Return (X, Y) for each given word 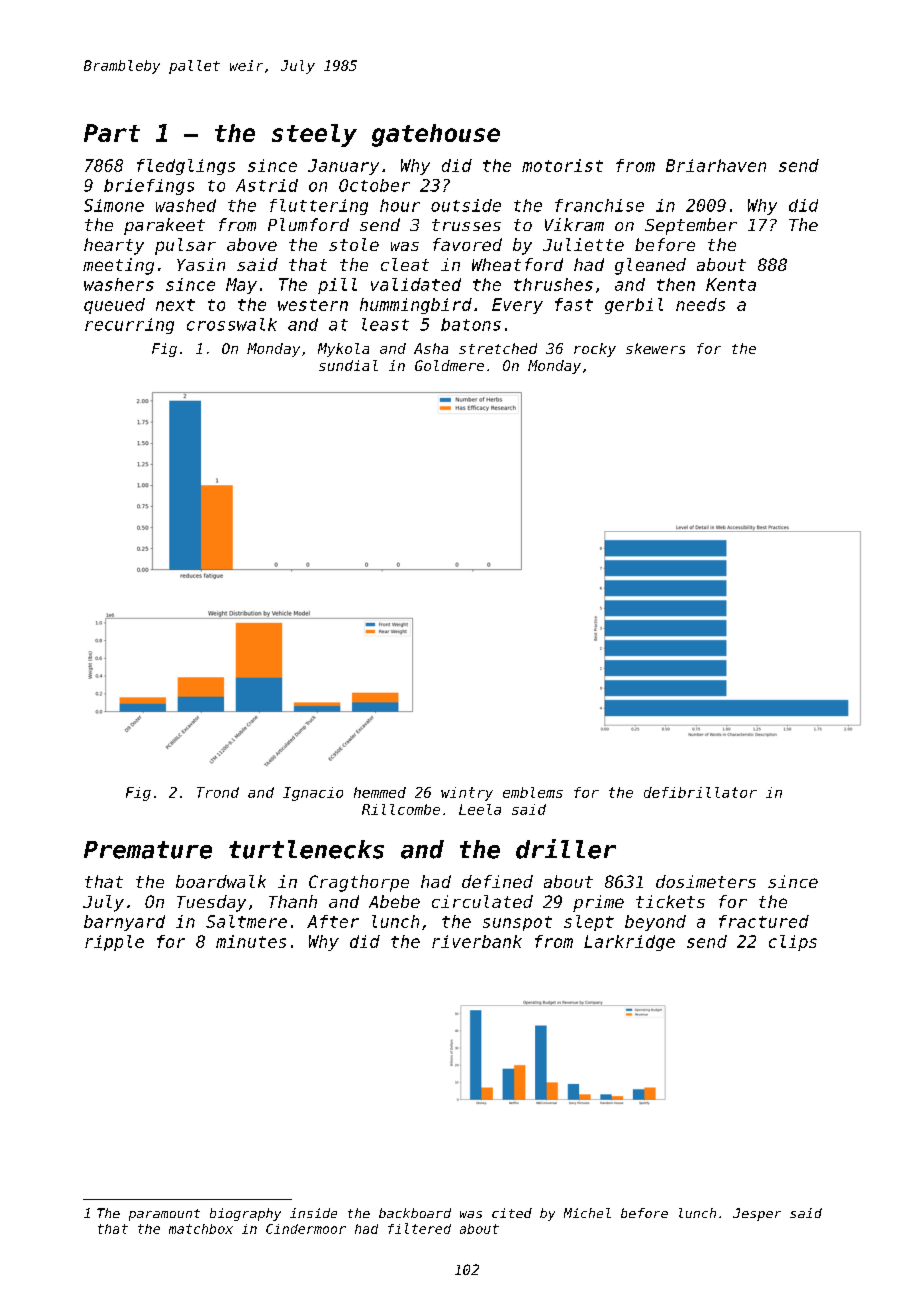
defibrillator (700, 792)
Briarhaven (716, 165)
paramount (164, 1215)
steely (314, 135)
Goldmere (449, 365)
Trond (218, 792)
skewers (655, 348)
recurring (129, 326)
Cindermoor (306, 1229)
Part (112, 133)
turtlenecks (306, 849)
